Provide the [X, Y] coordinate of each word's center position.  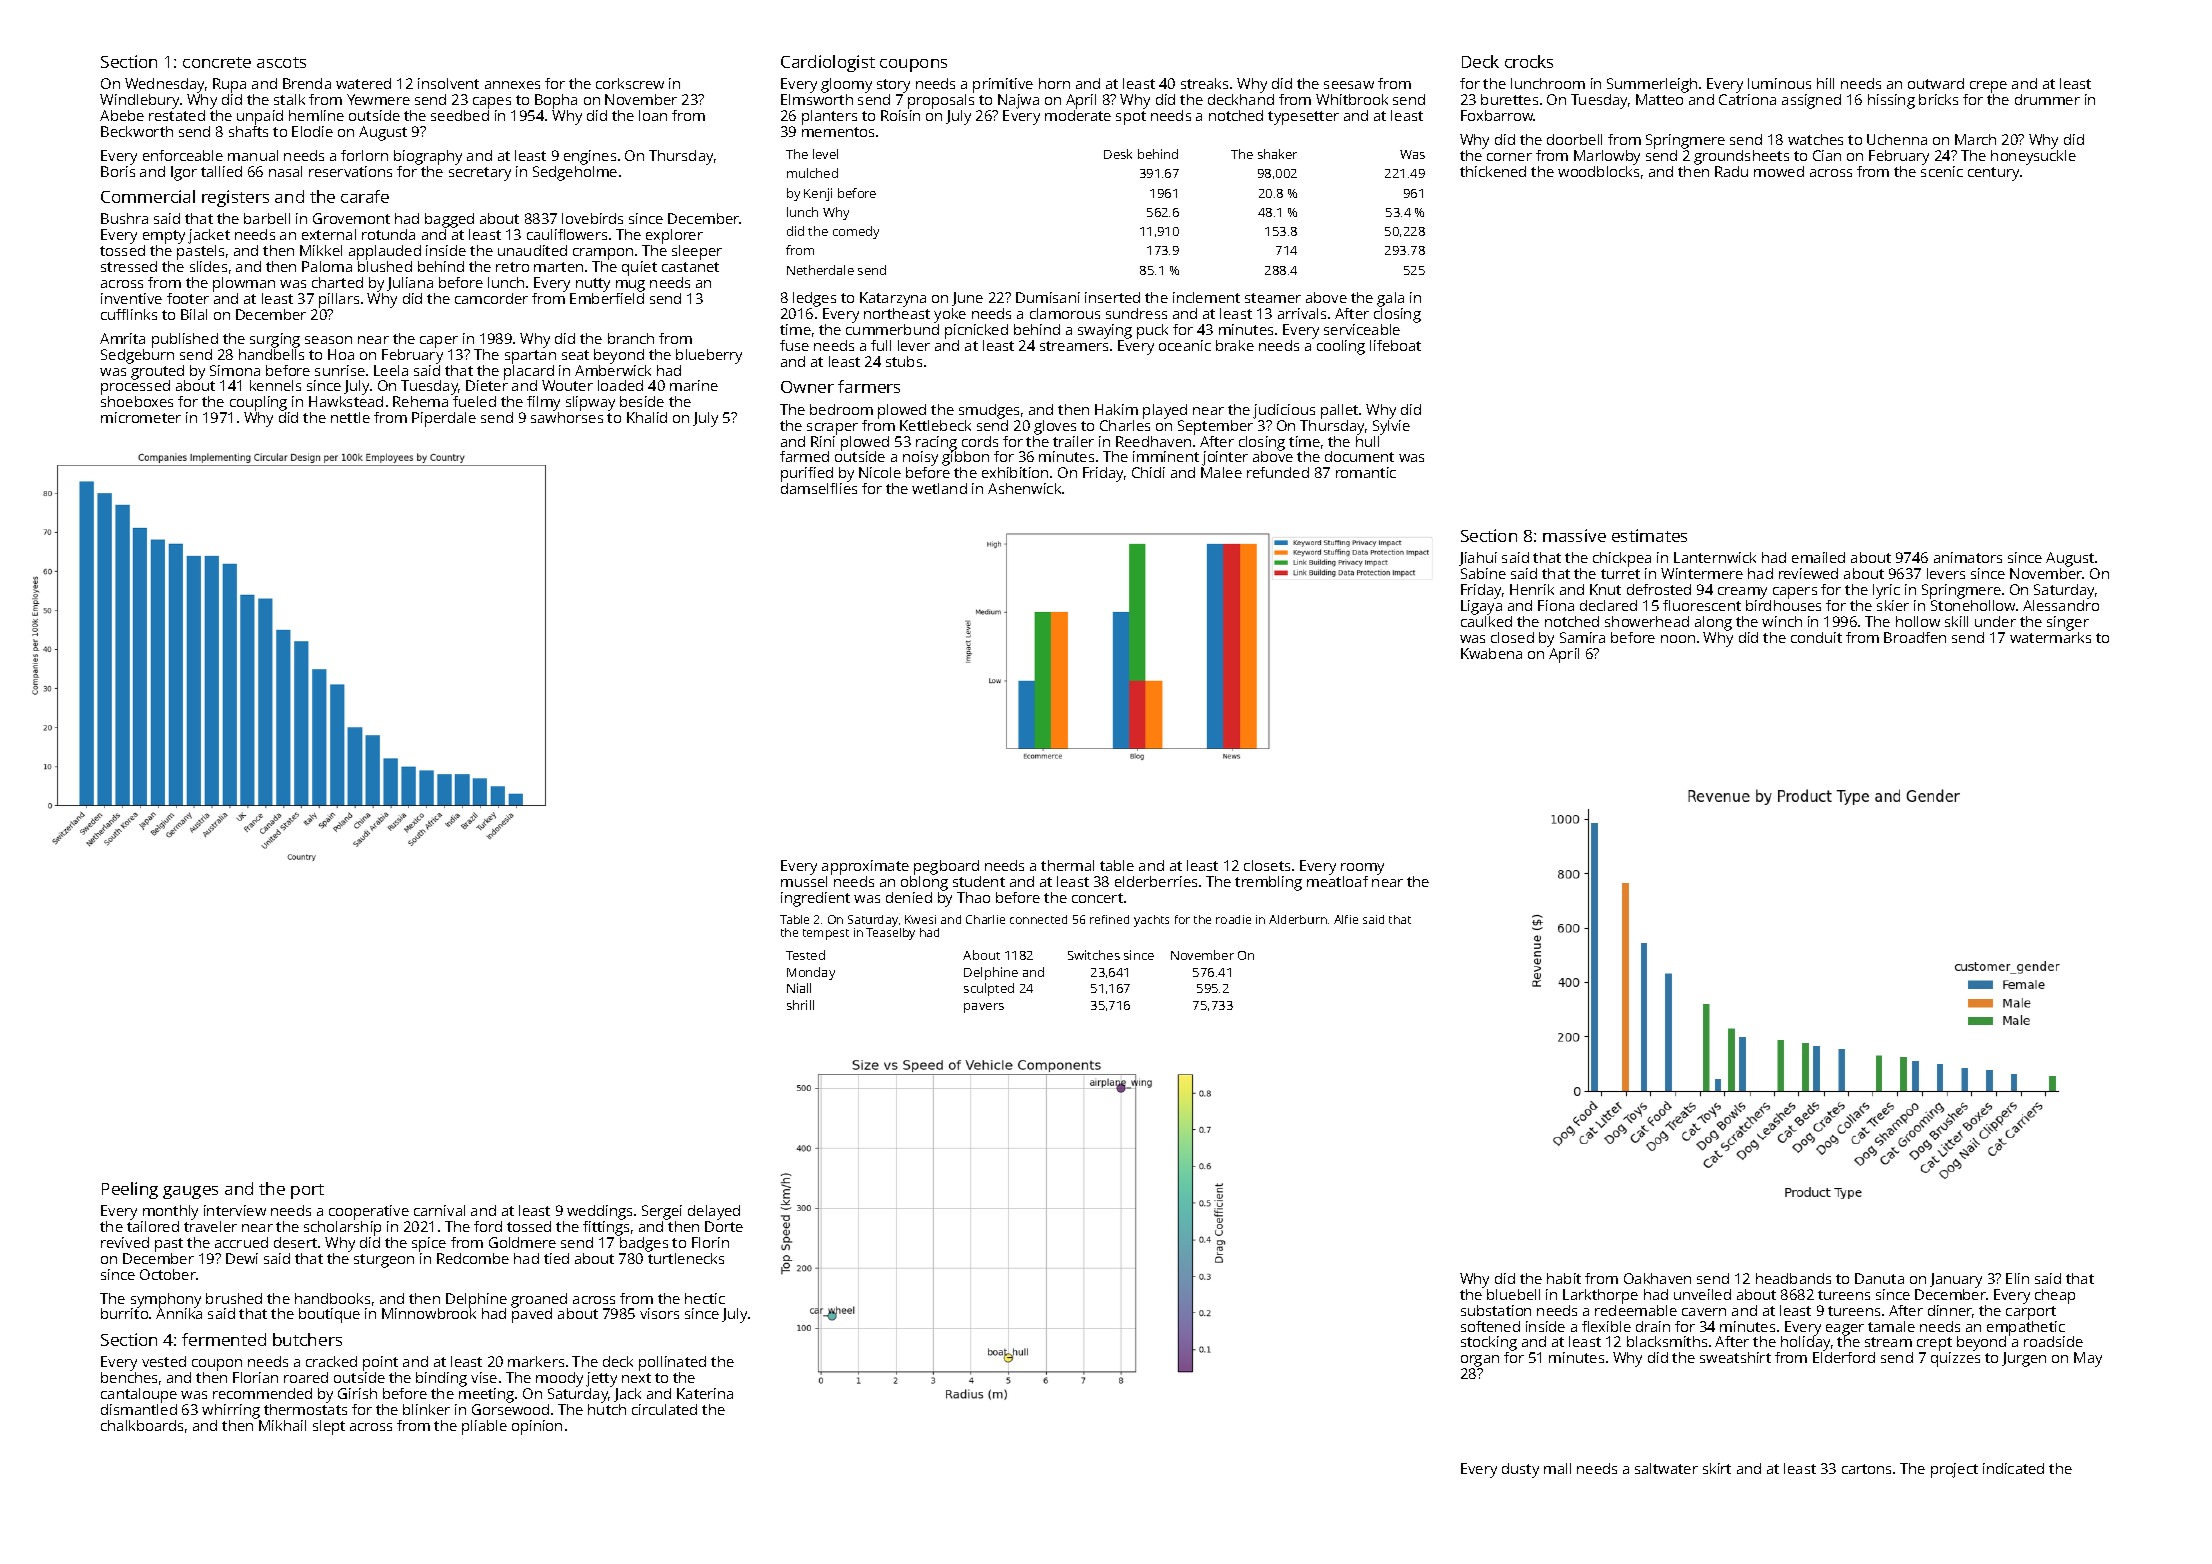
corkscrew [630, 83]
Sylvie [1391, 427]
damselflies [819, 488]
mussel [804, 881]
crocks [1529, 61]
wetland [939, 488]
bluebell [1513, 1294]
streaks [1204, 83]
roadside [2053, 1341]
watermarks [2050, 637]
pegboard [946, 867]
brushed [234, 1298]
